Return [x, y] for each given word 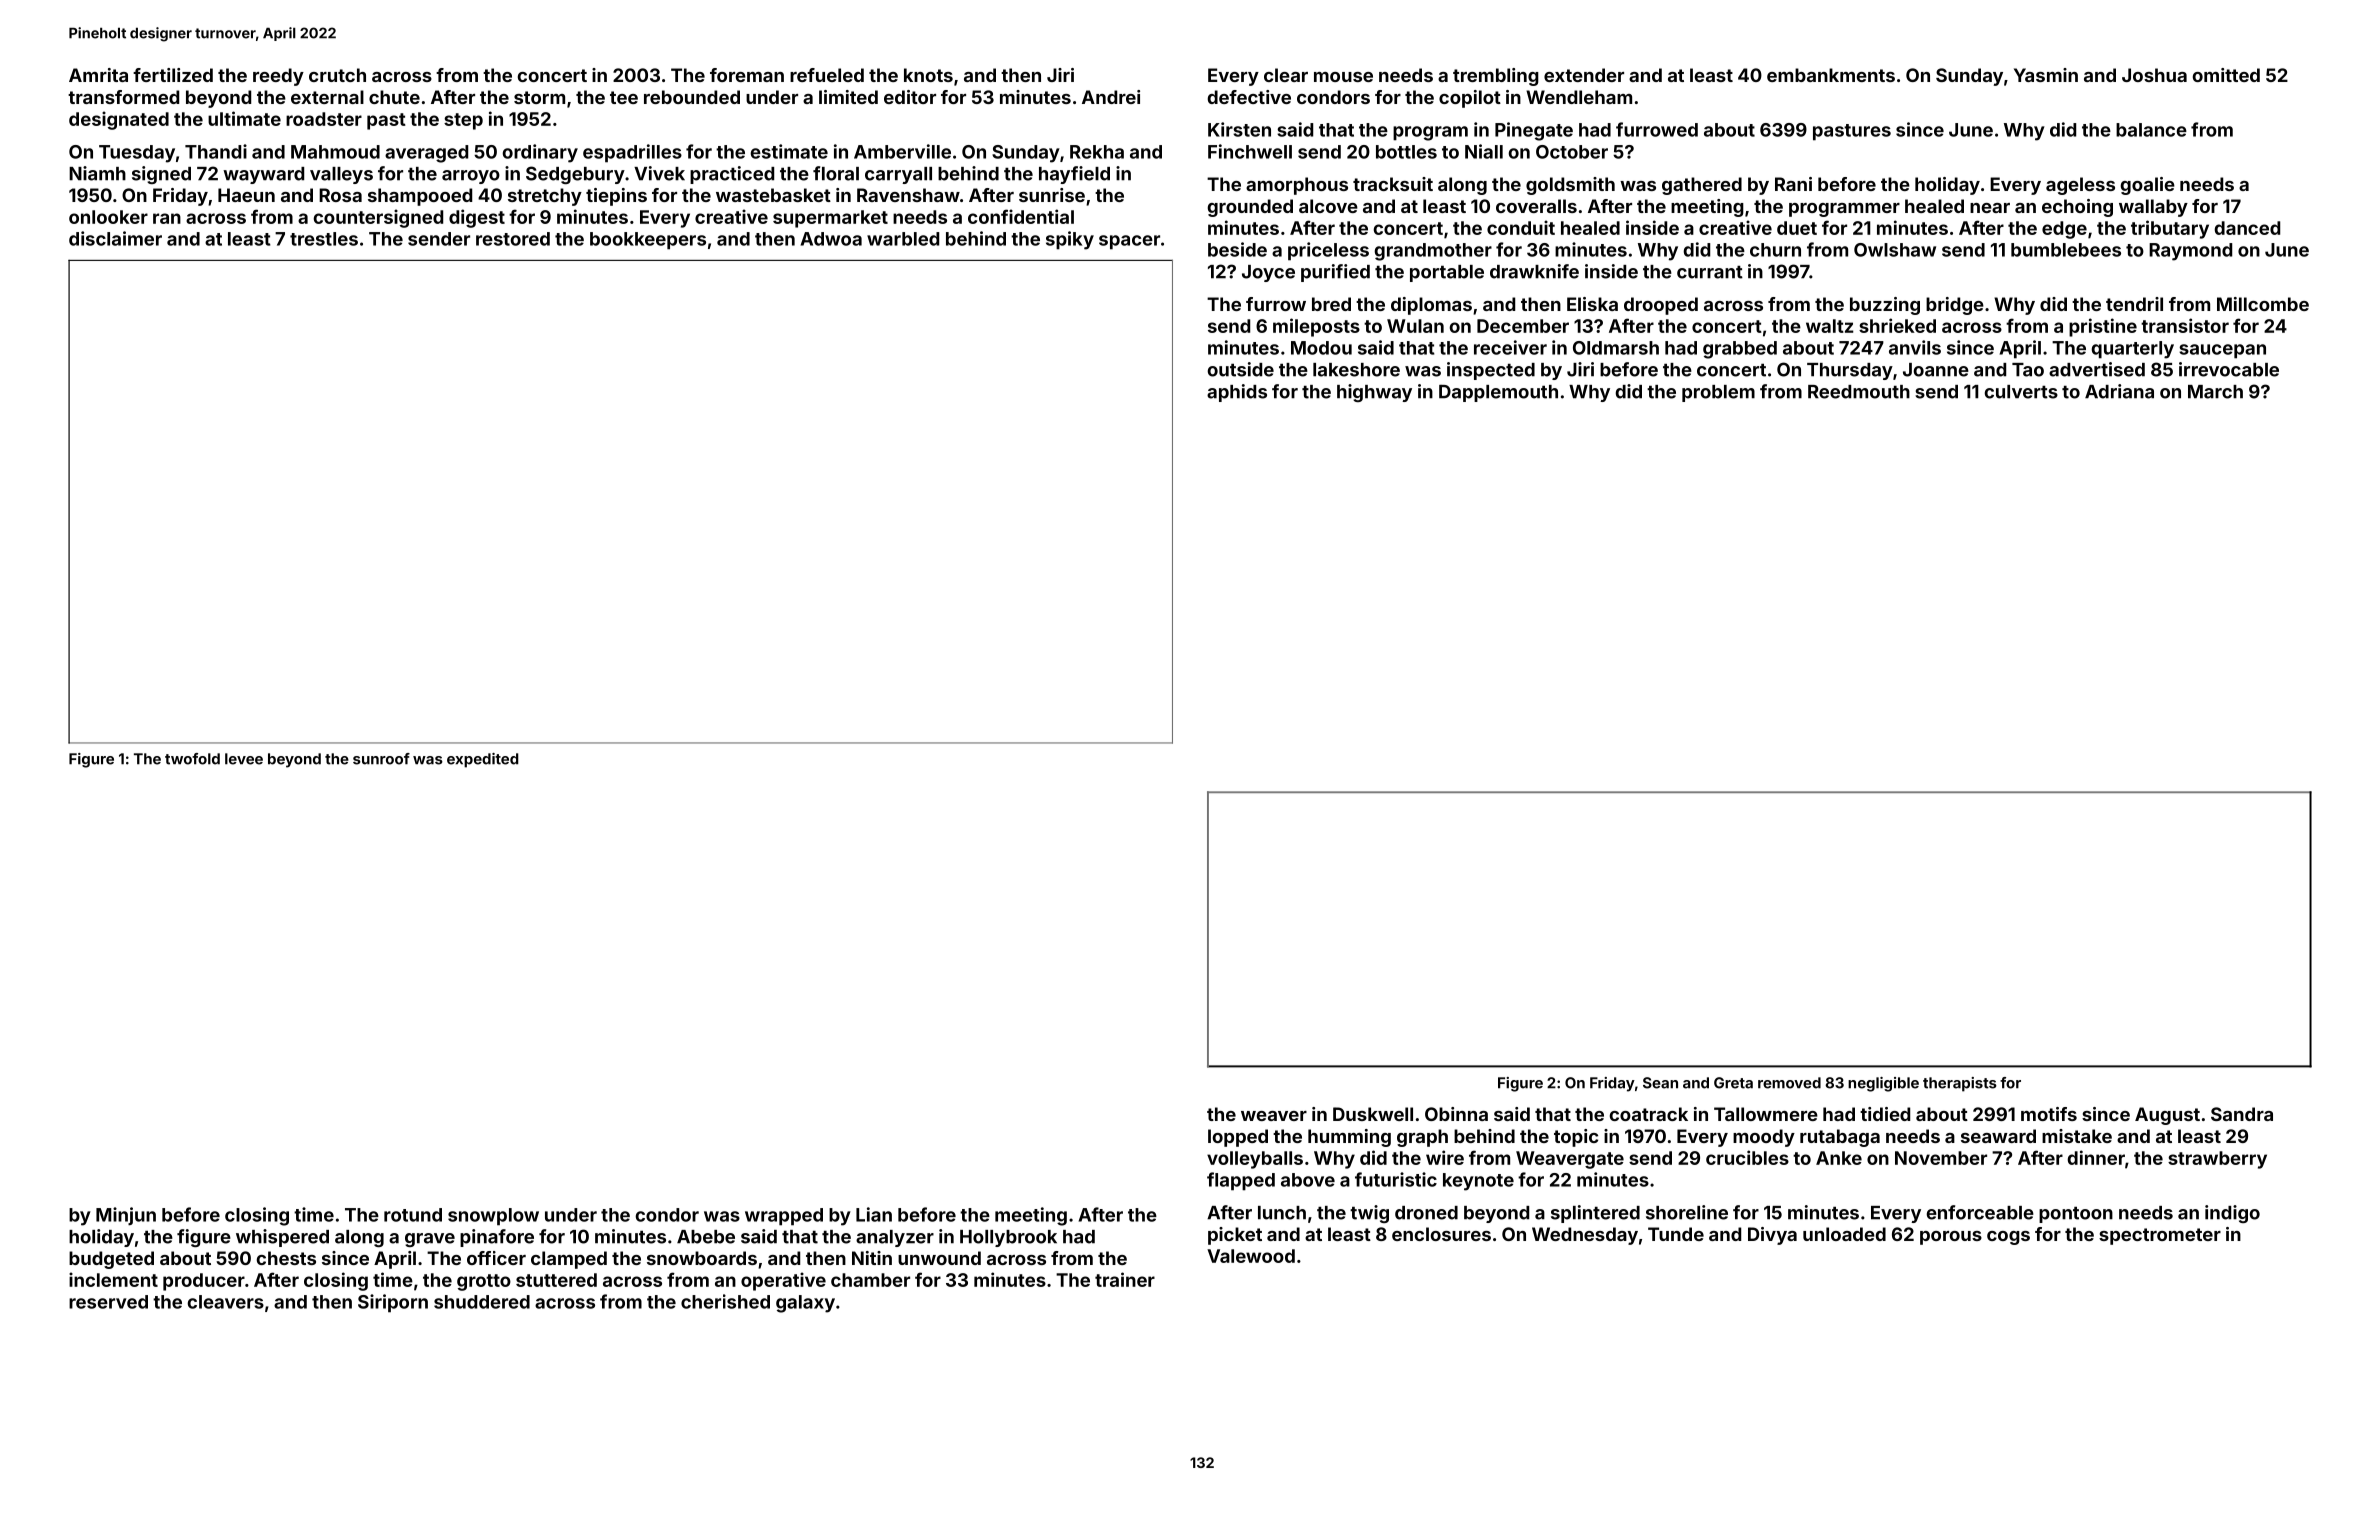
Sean [1660, 1083]
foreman [747, 75]
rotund [413, 1215]
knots [928, 75]
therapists [1960, 1084]
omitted [2226, 75]
